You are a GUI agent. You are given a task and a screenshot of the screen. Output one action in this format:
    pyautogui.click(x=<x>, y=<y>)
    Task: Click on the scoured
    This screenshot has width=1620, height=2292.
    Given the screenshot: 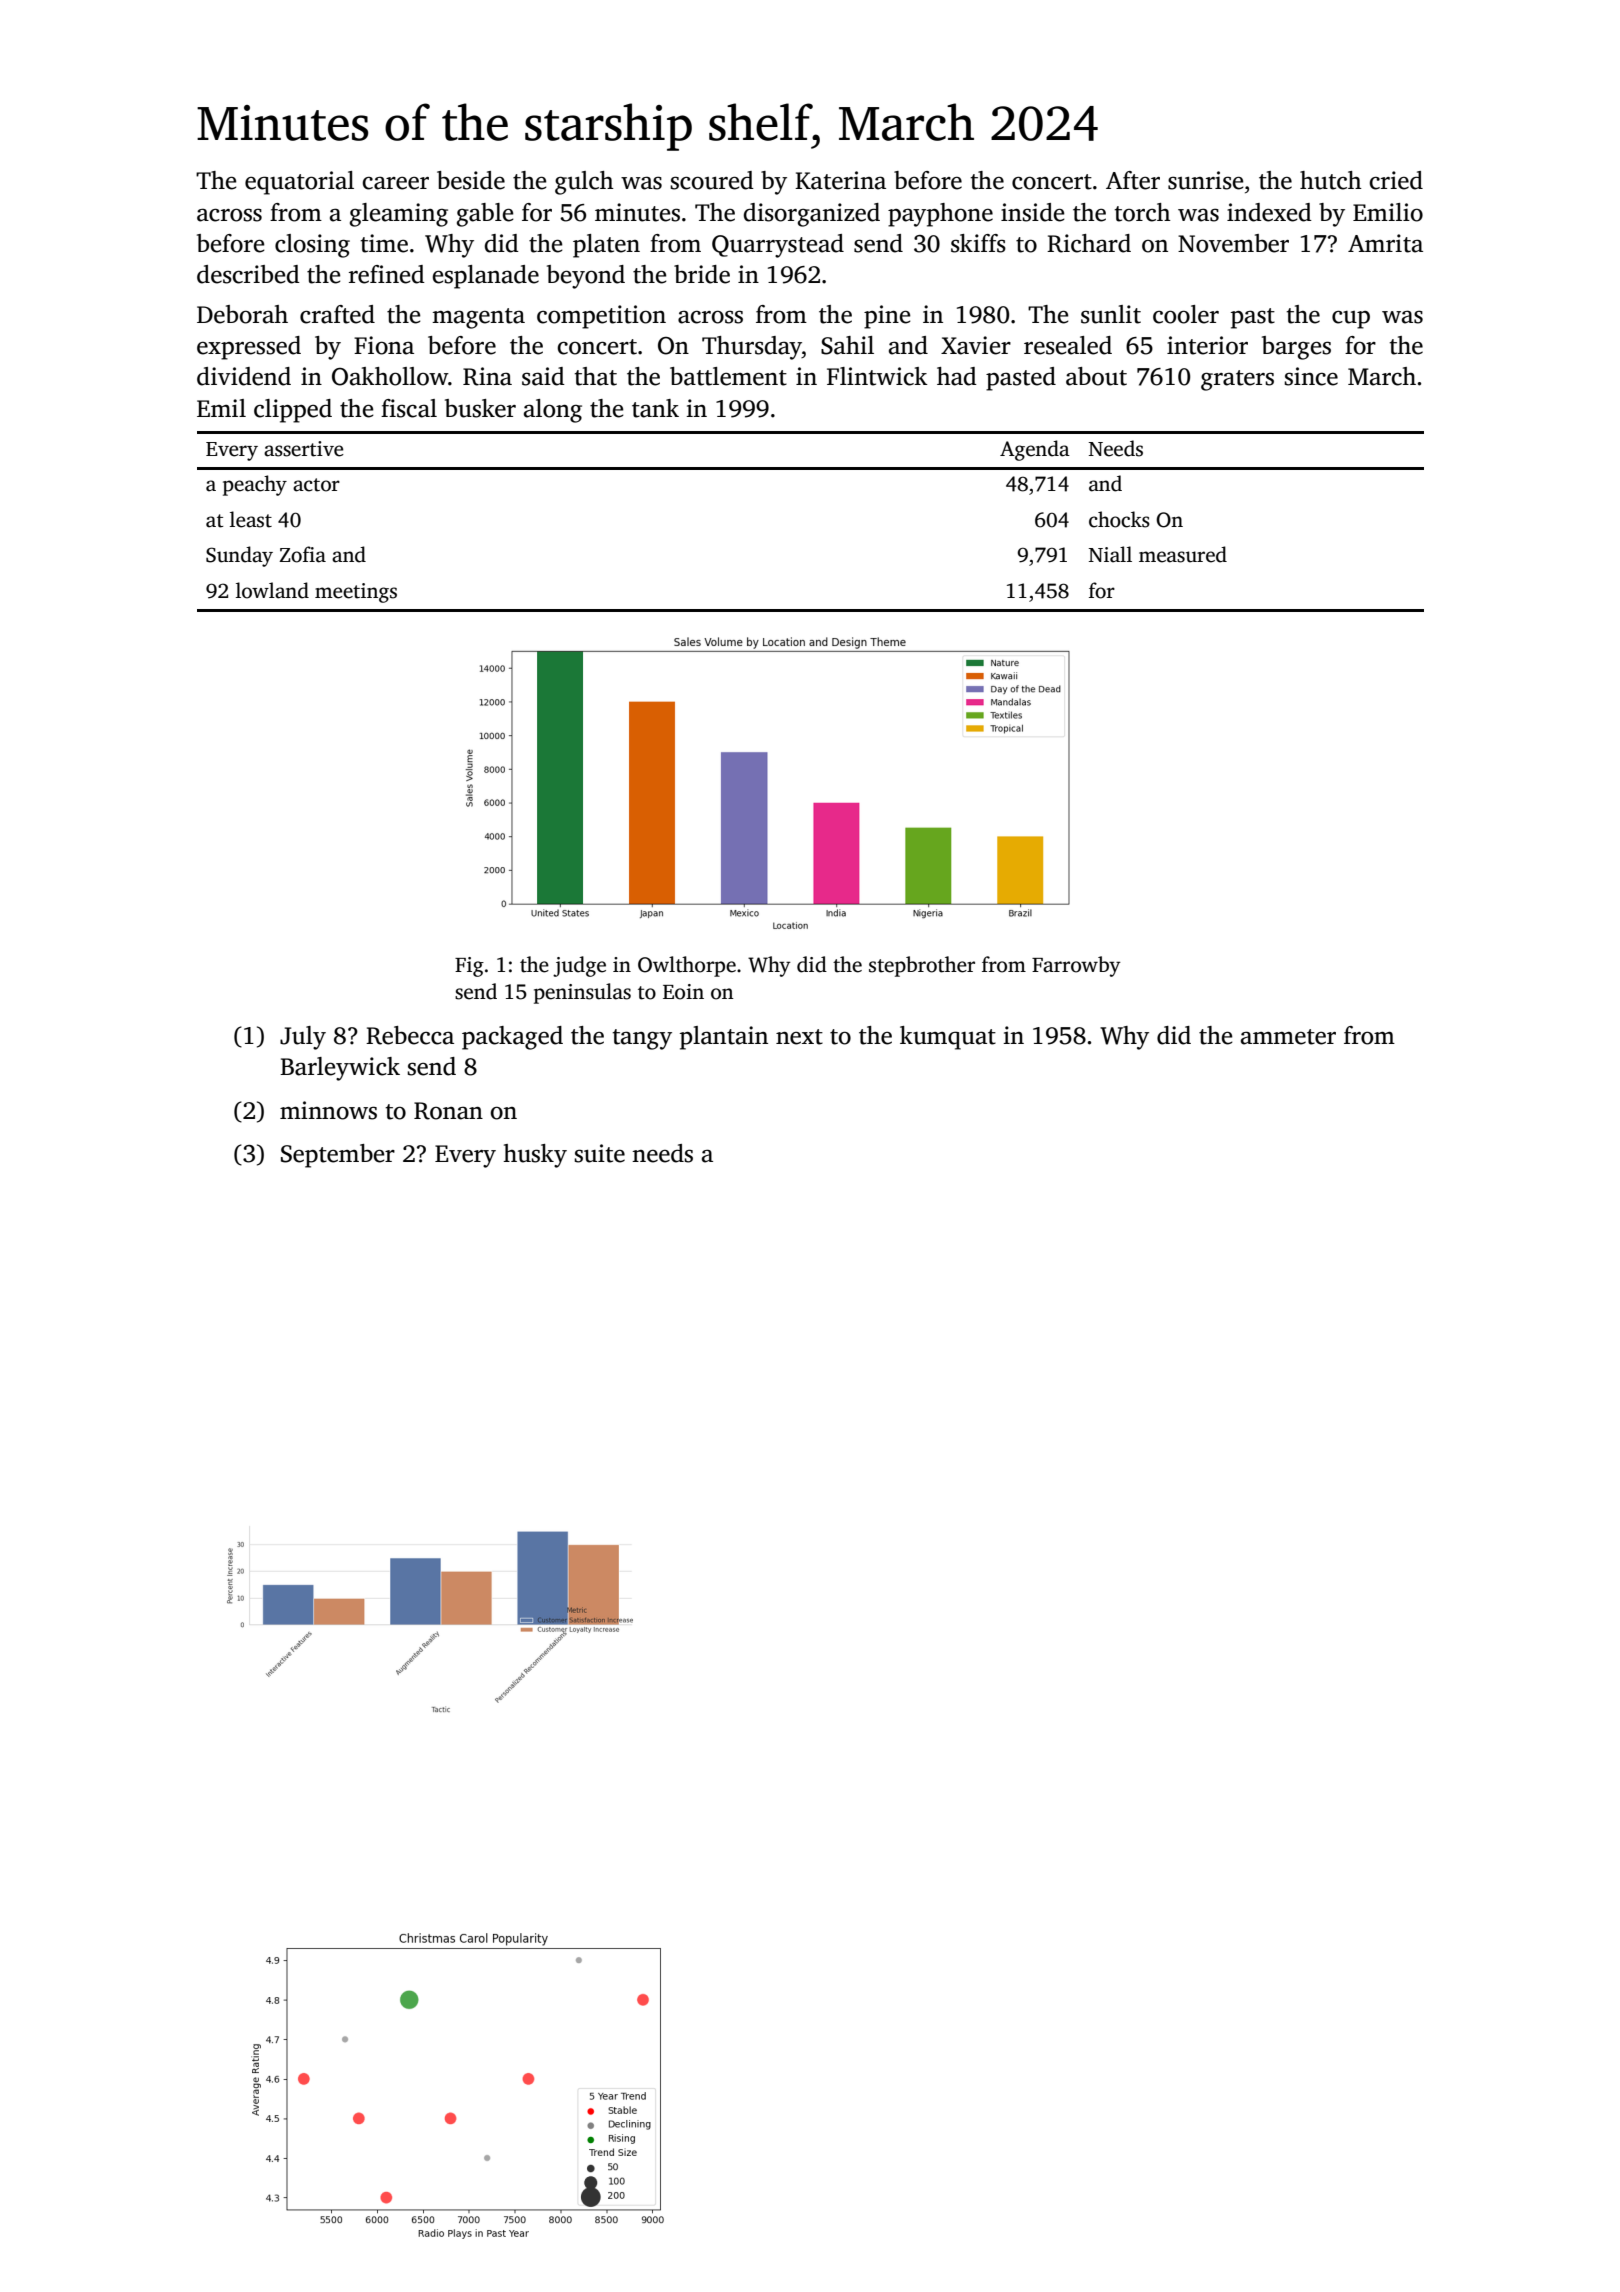 What is the action you would take?
    pyautogui.click(x=712, y=180)
